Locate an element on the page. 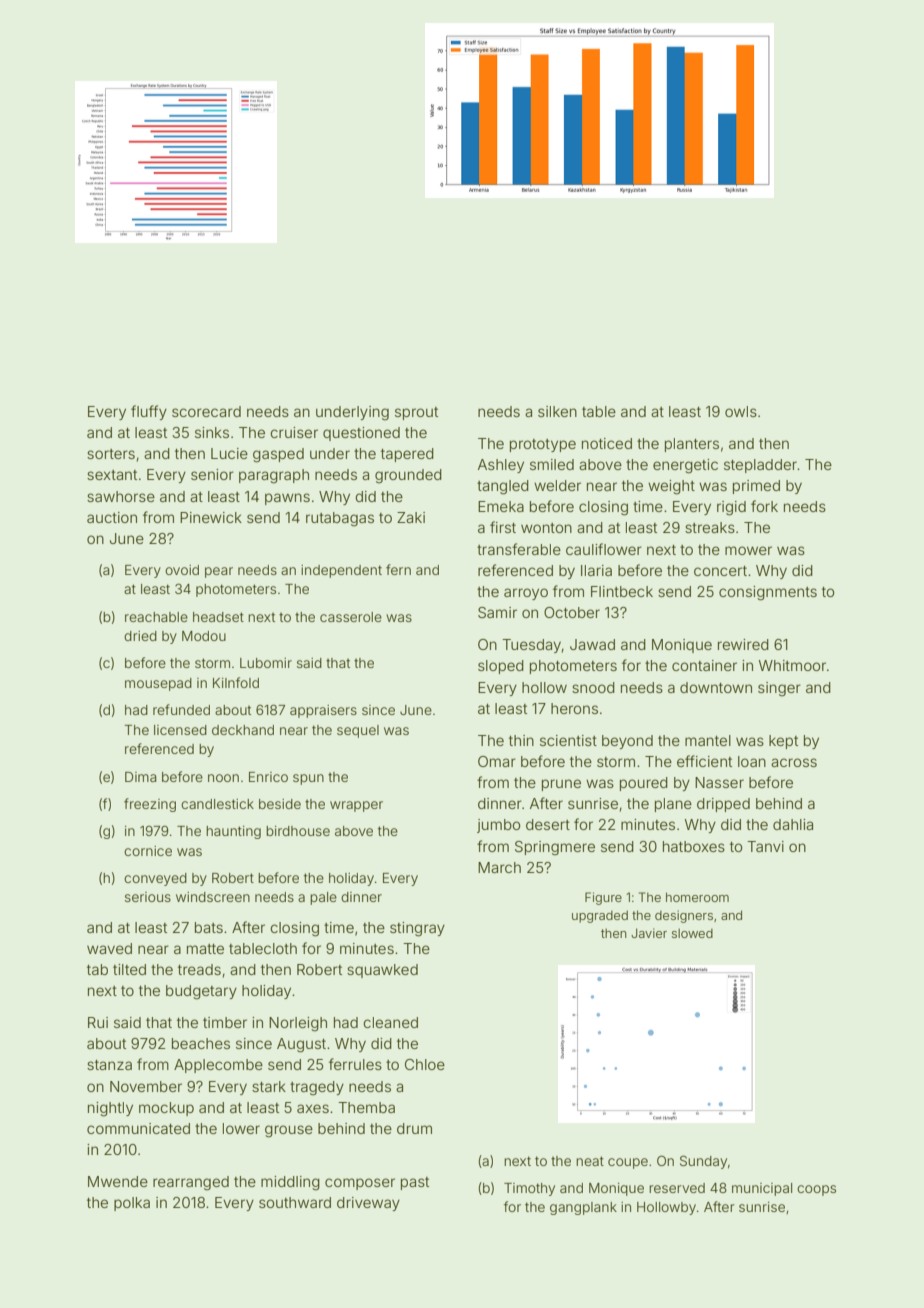 The width and height of the document is (924, 1308). driveway is located at coordinates (368, 1204).
